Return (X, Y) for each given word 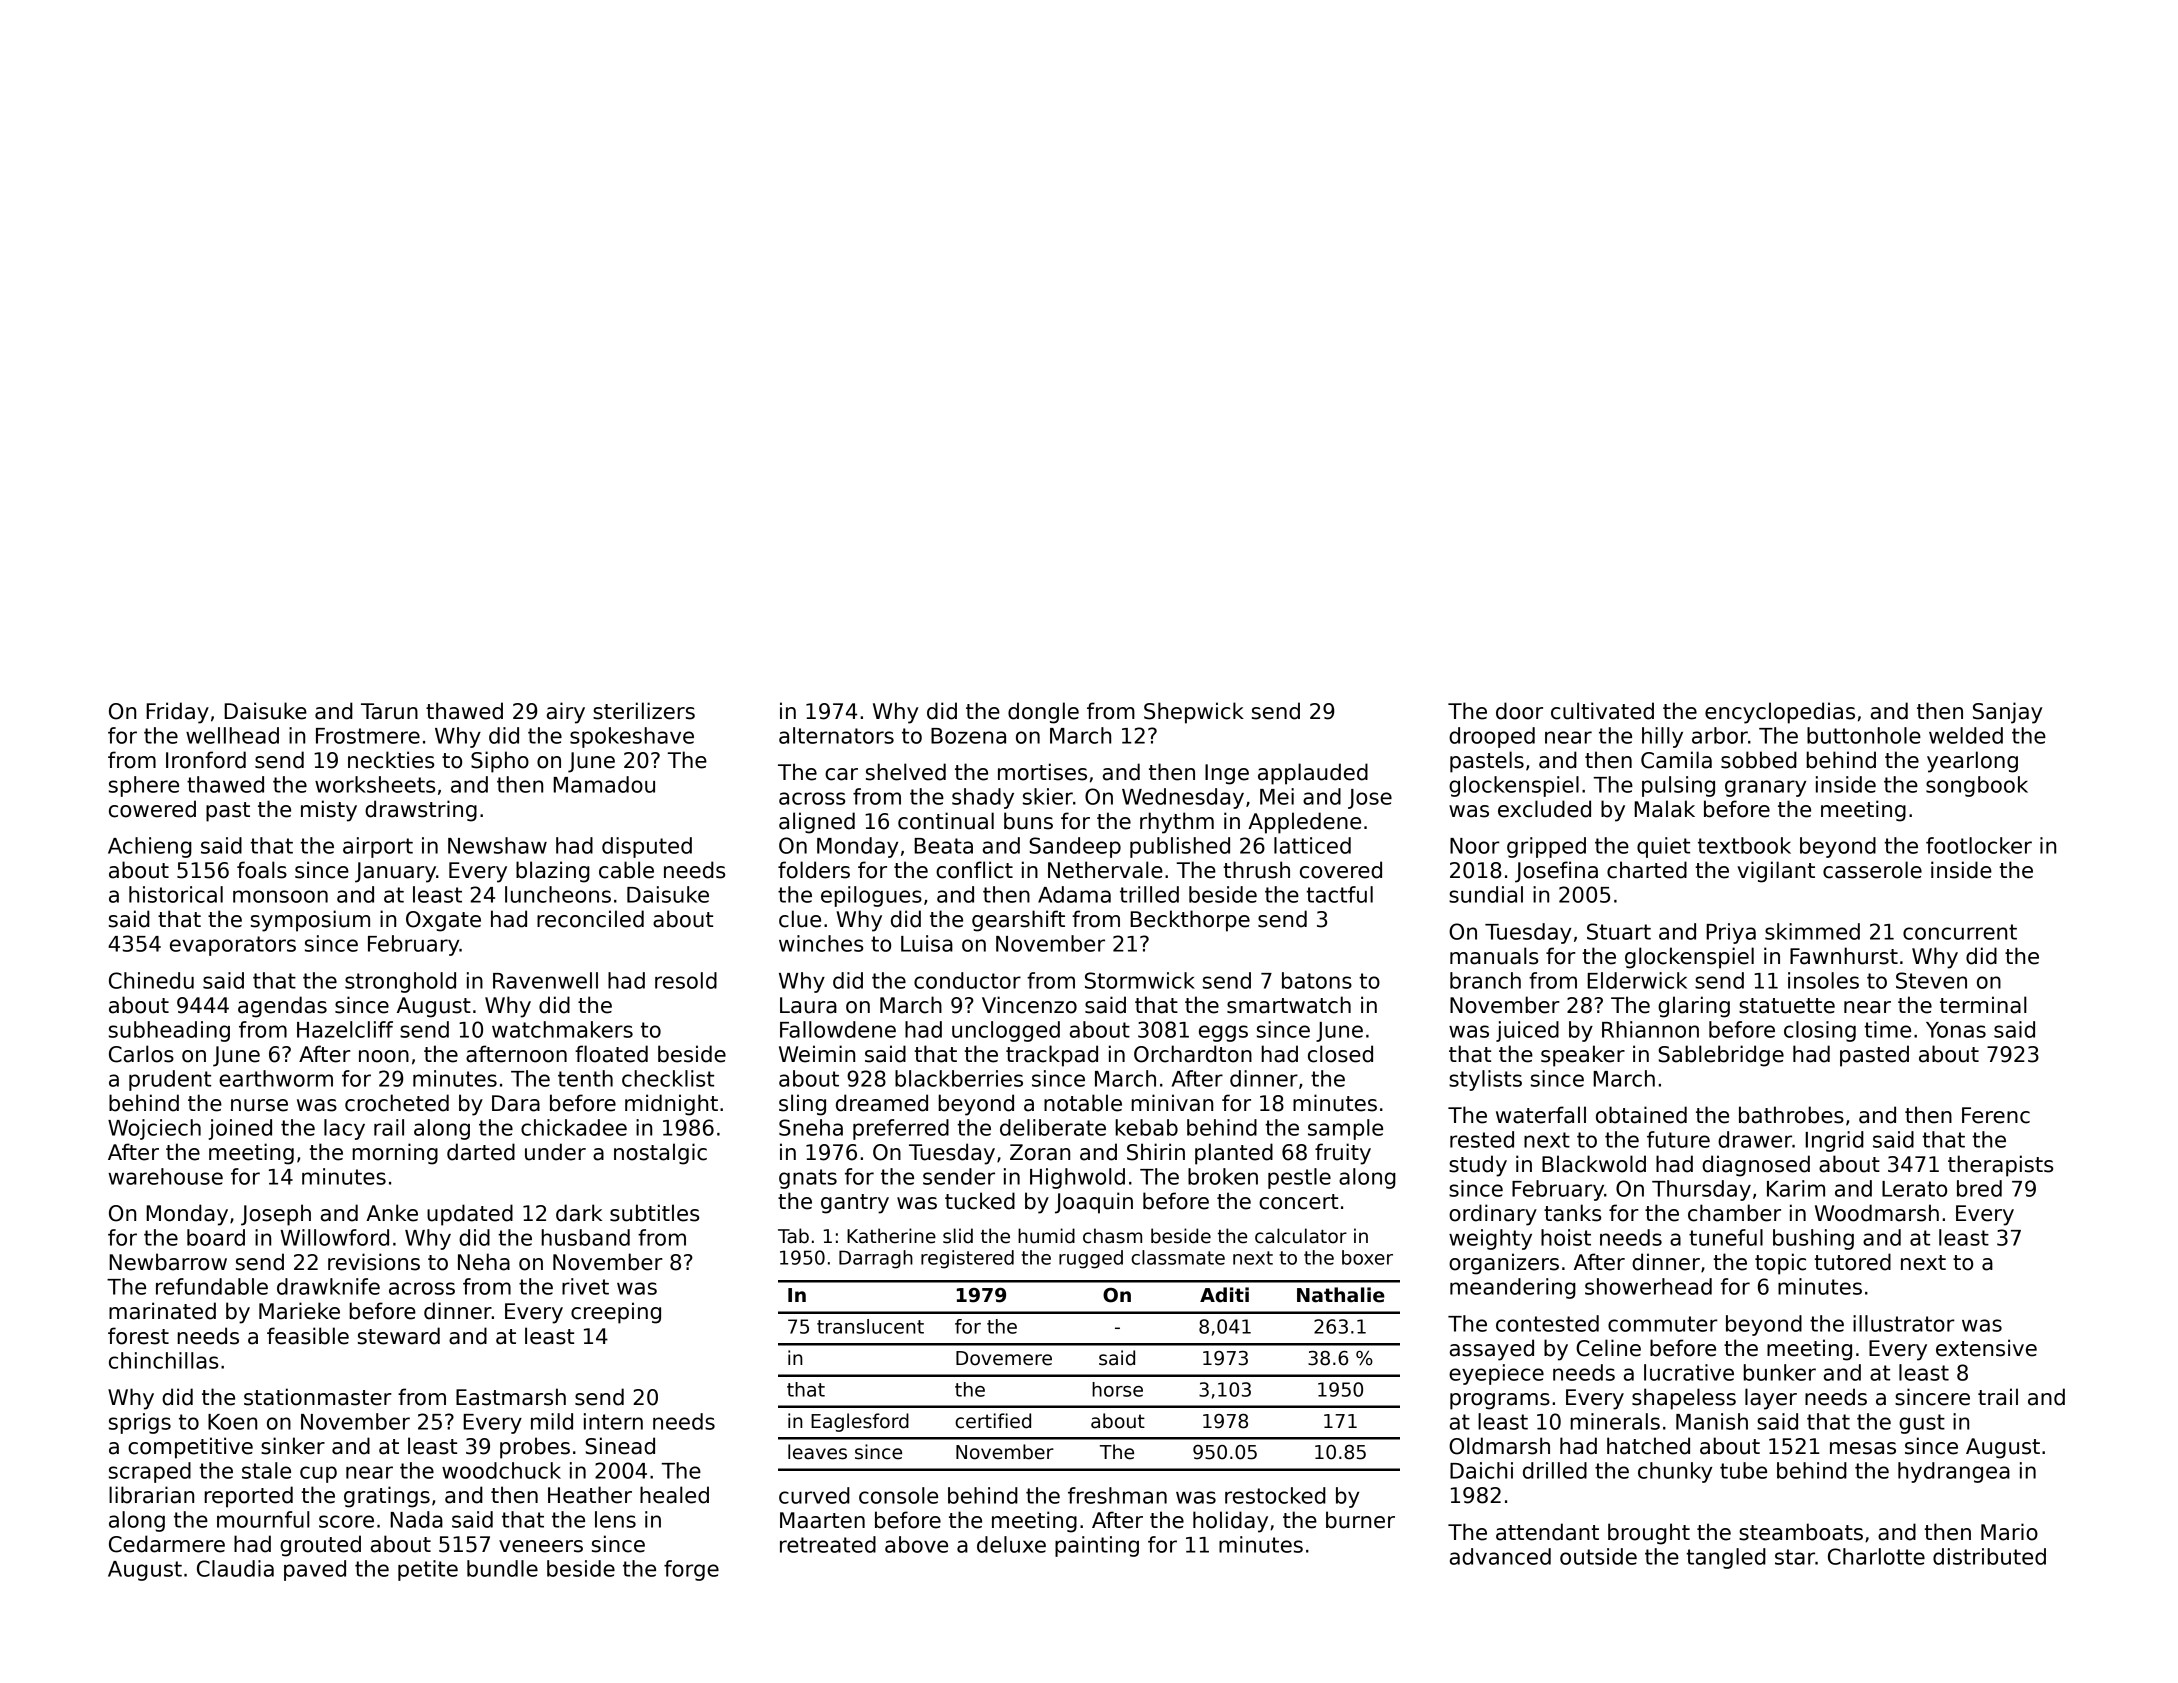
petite (428, 1570)
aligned (817, 823)
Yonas (1956, 1030)
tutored (1852, 1262)
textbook (1744, 845)
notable (1083, 1103)
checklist (668, 1078)
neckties (391, 760)
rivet (585, 1286)
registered (967, 1259)
